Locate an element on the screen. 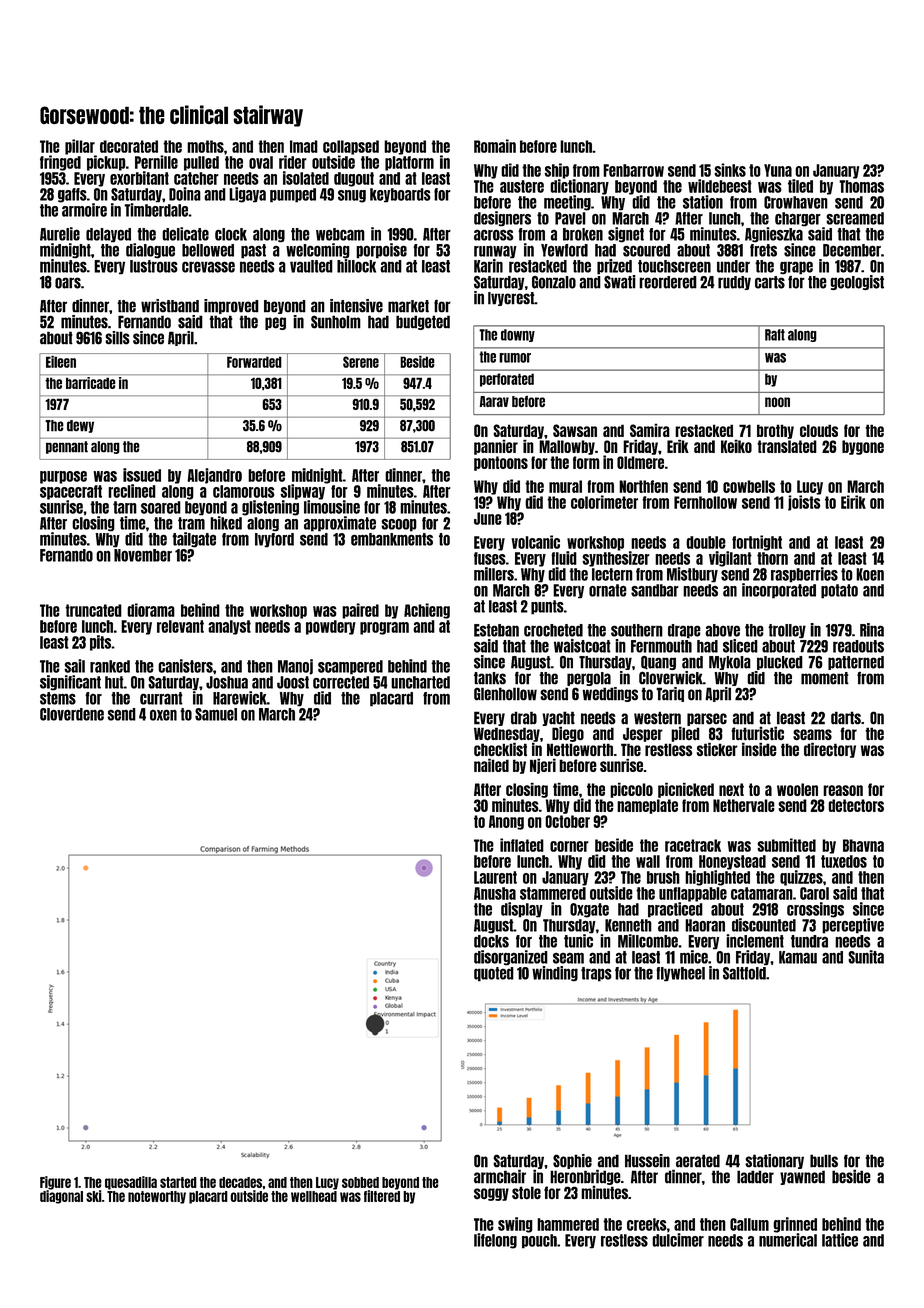 The image size is (924, 1308). Samuel is located at coordinates (216, 714).
